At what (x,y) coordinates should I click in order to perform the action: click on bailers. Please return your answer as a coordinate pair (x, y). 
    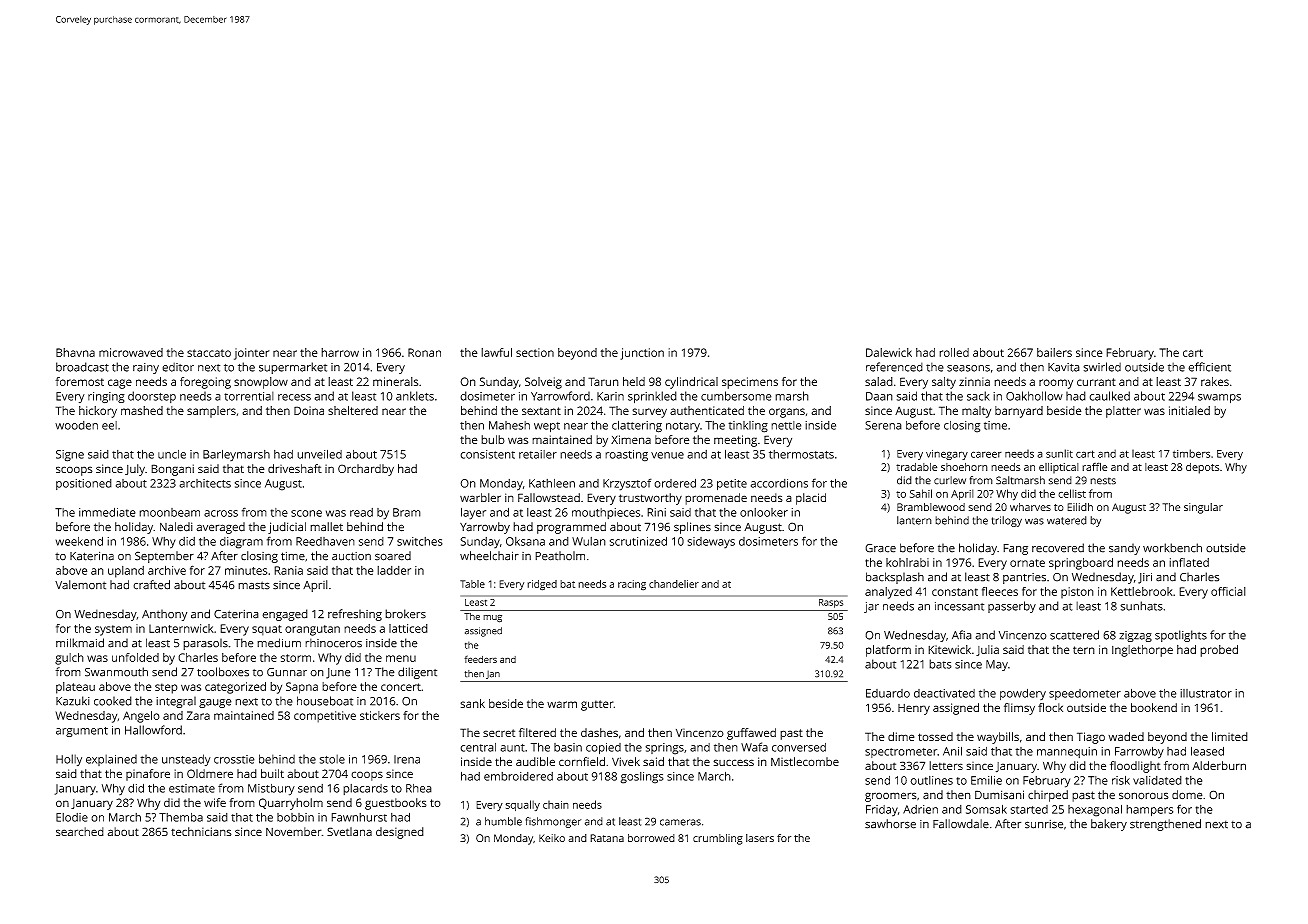
    Looking at the image, I should click on (1054, 352).
